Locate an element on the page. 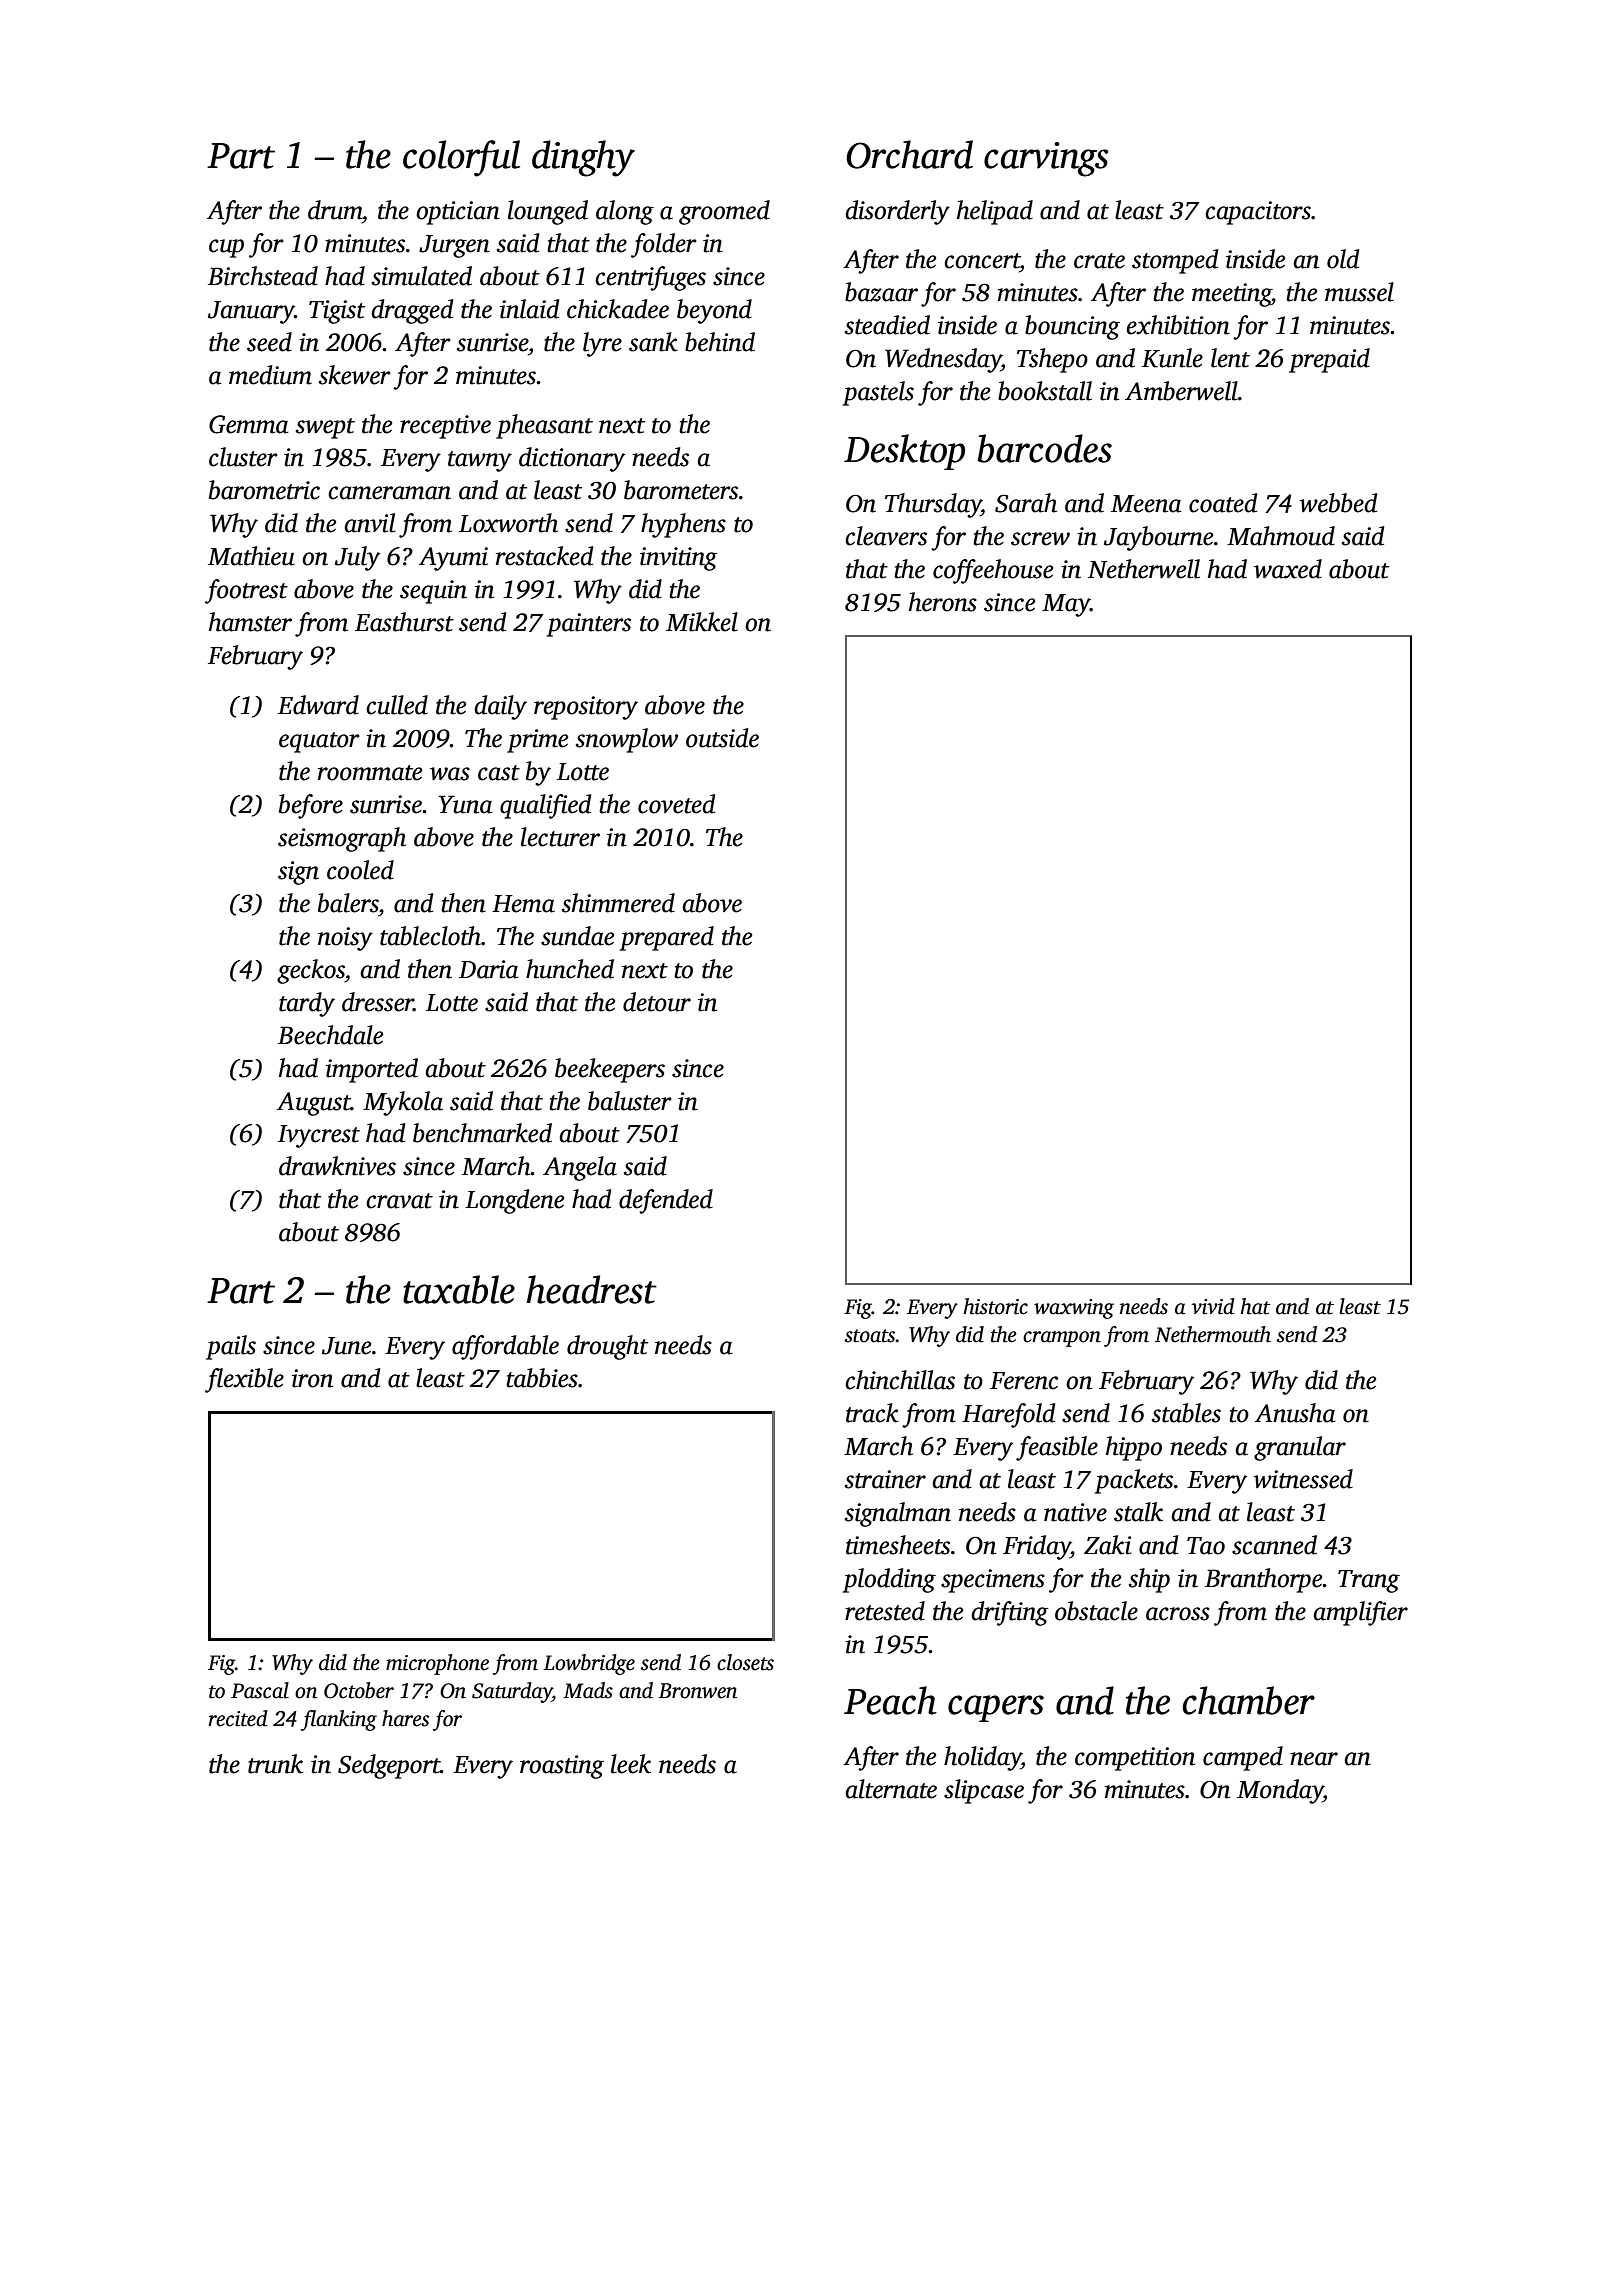  shimmered is located at coordinates (618, 903).
